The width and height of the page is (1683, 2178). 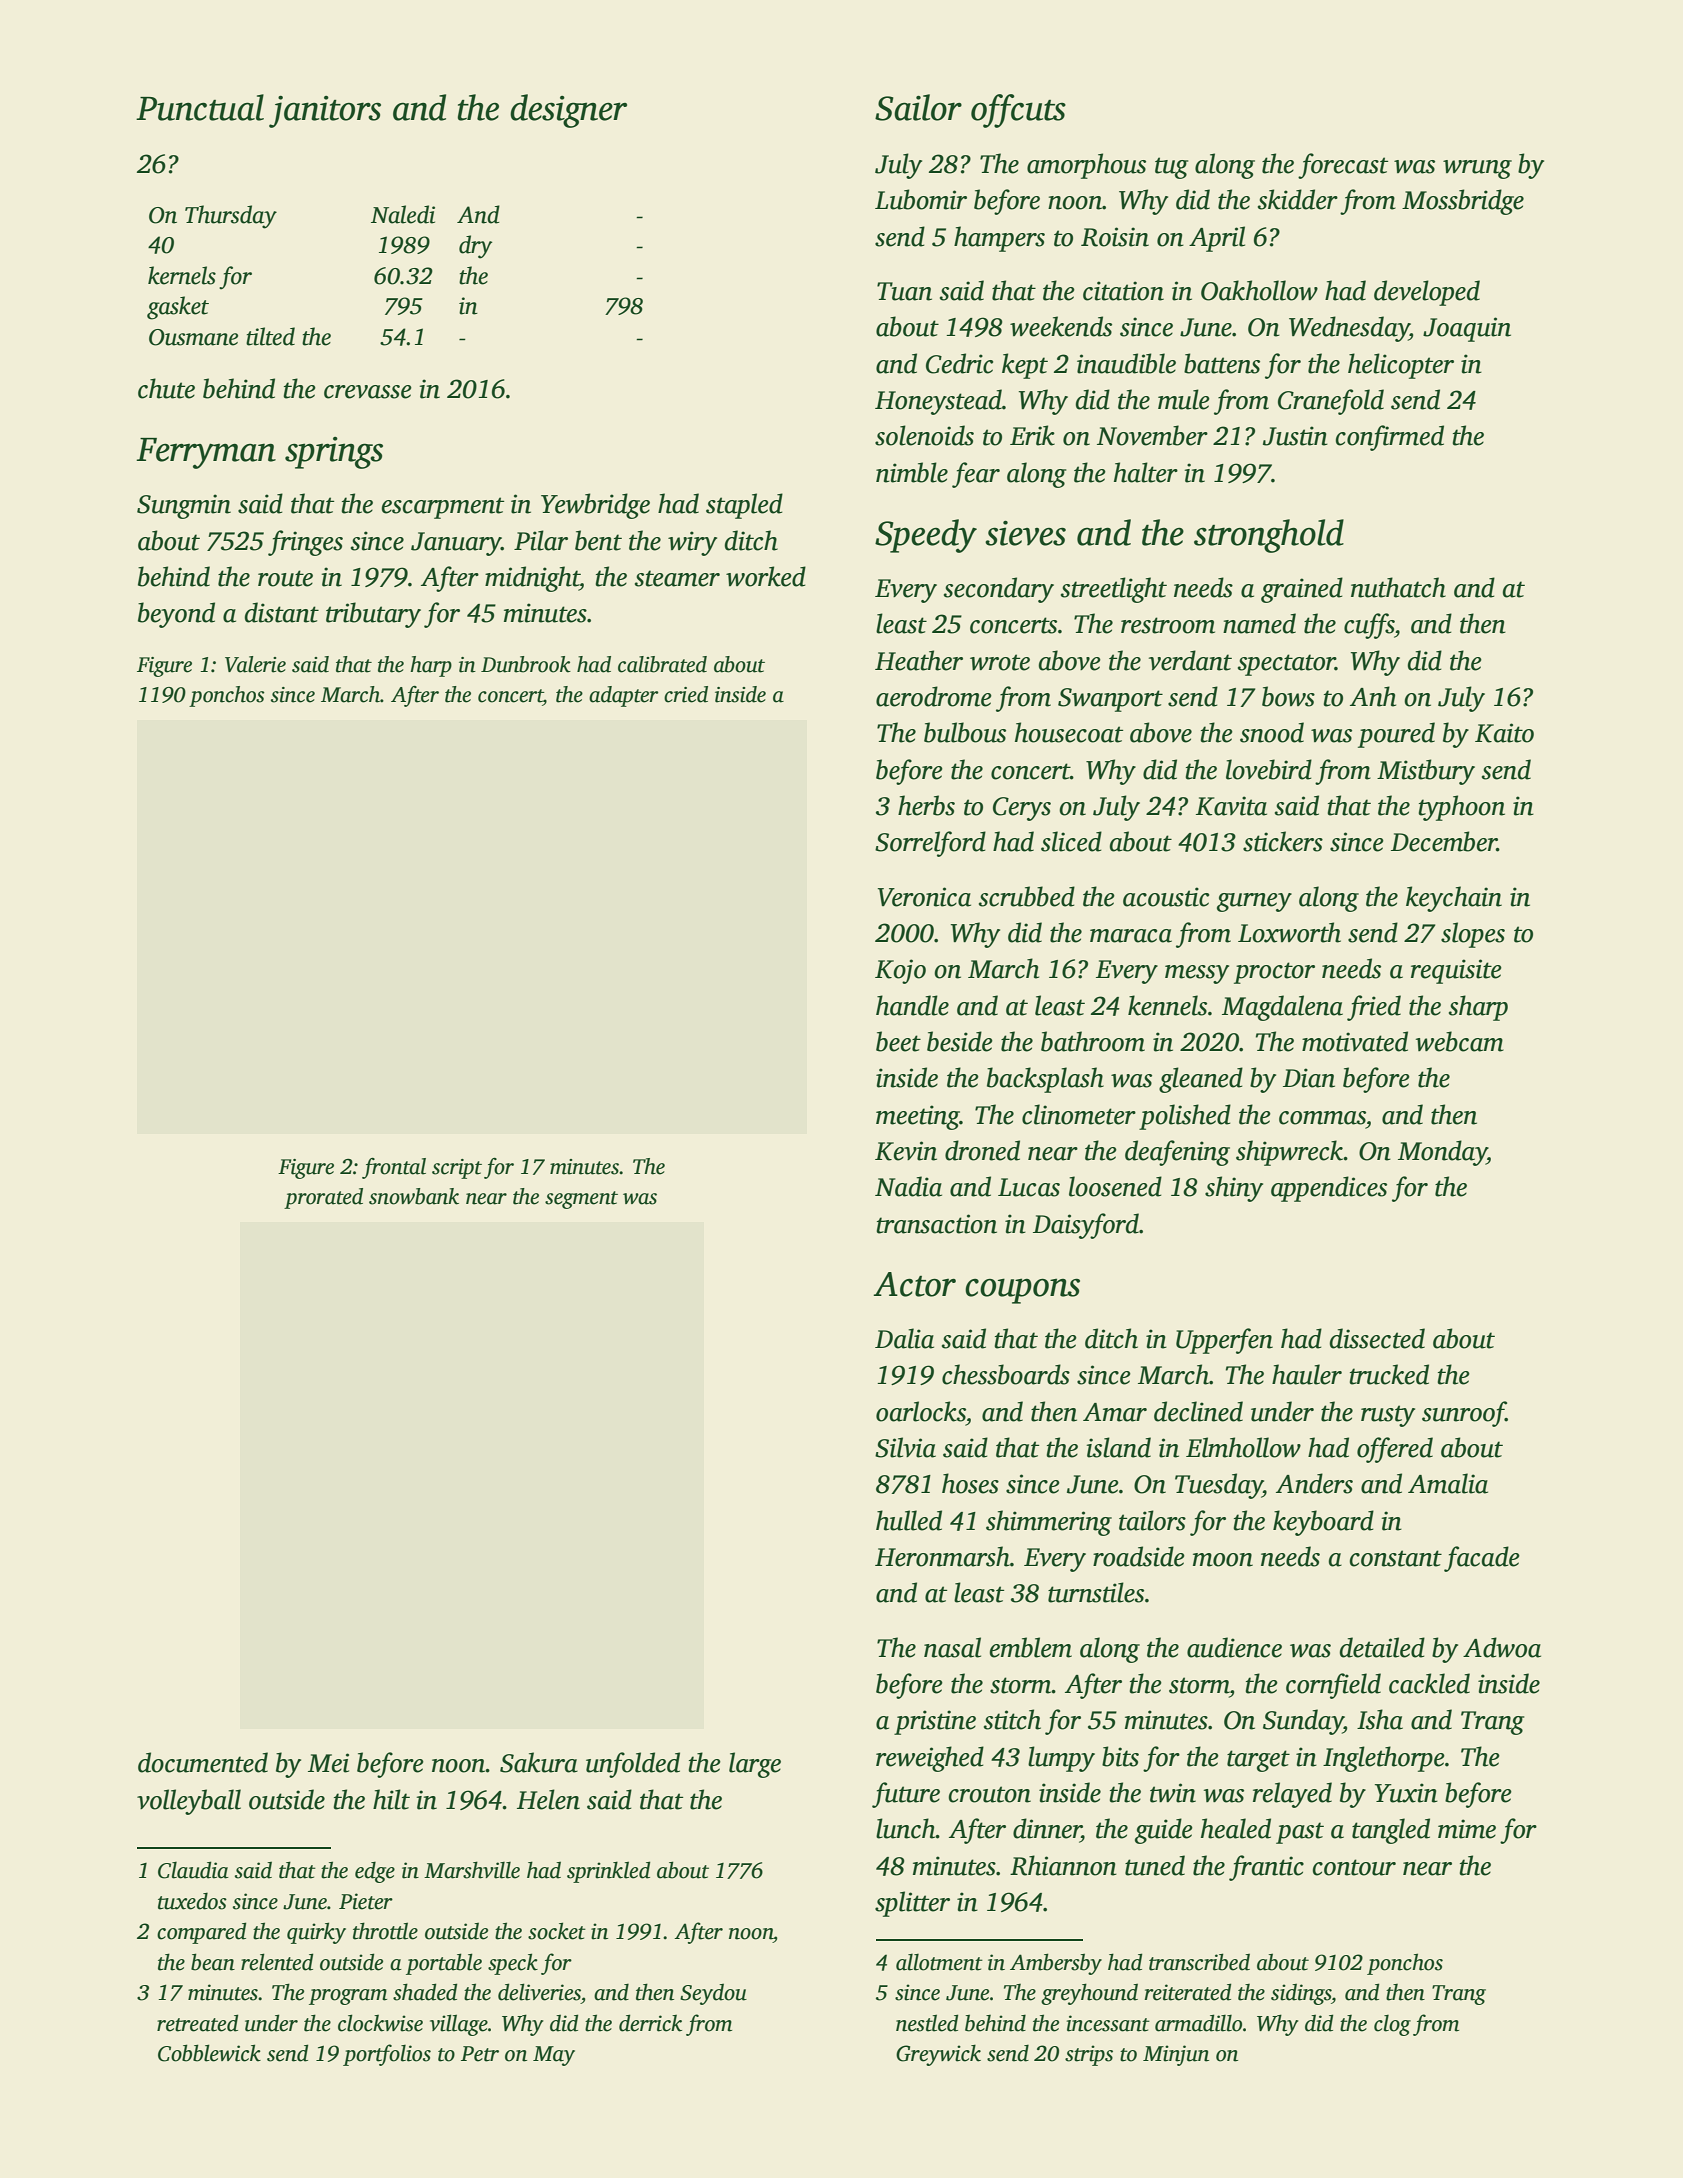 I want to click on Mei, so click(x=328, y=1763).
